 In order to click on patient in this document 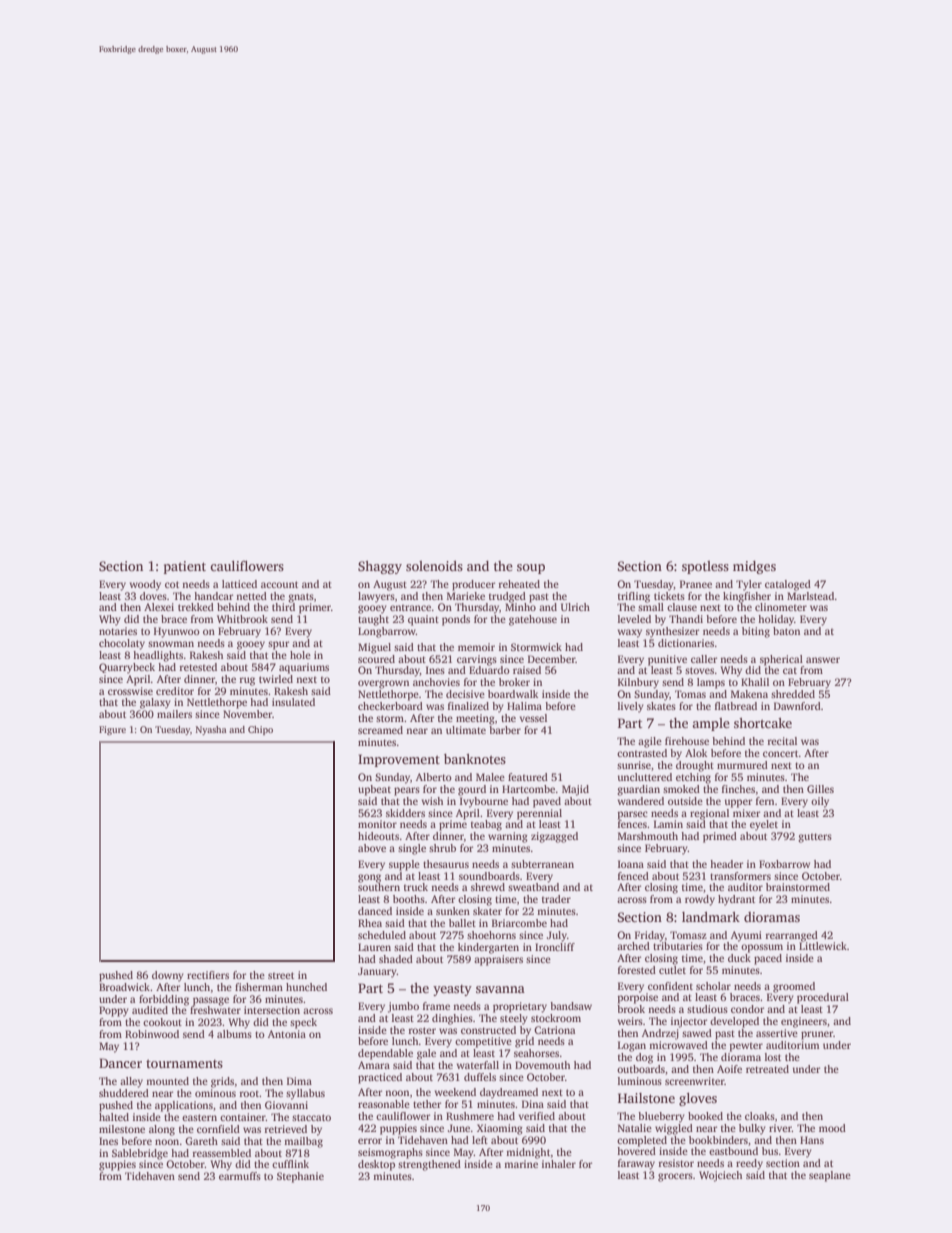, I will do `click(185, 567)`.
